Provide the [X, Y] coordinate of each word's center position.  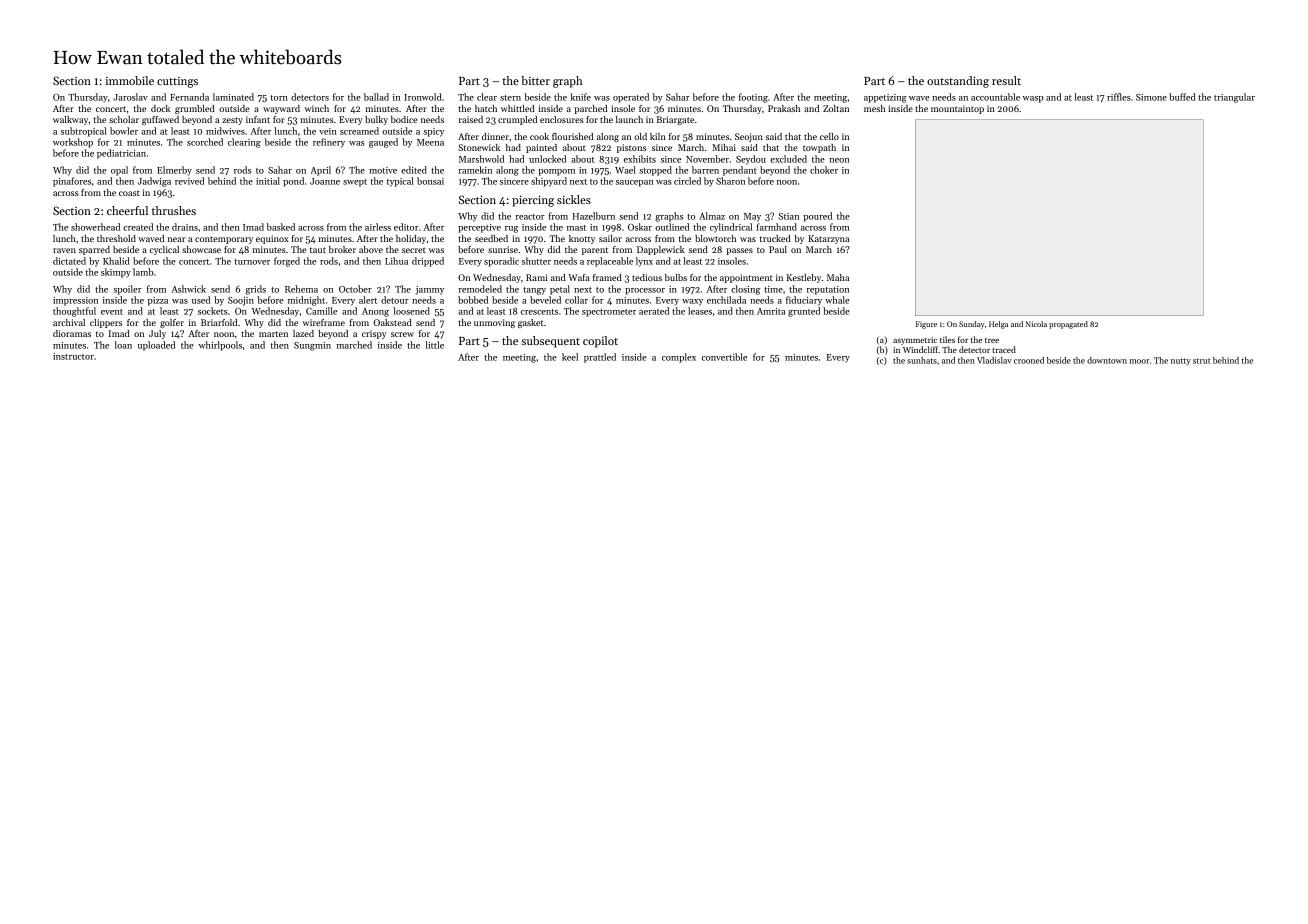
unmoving [494, 323]
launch [629, 119]
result [1006, 80]
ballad [376, 97]
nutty [1181, 361]
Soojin [241, 301]
